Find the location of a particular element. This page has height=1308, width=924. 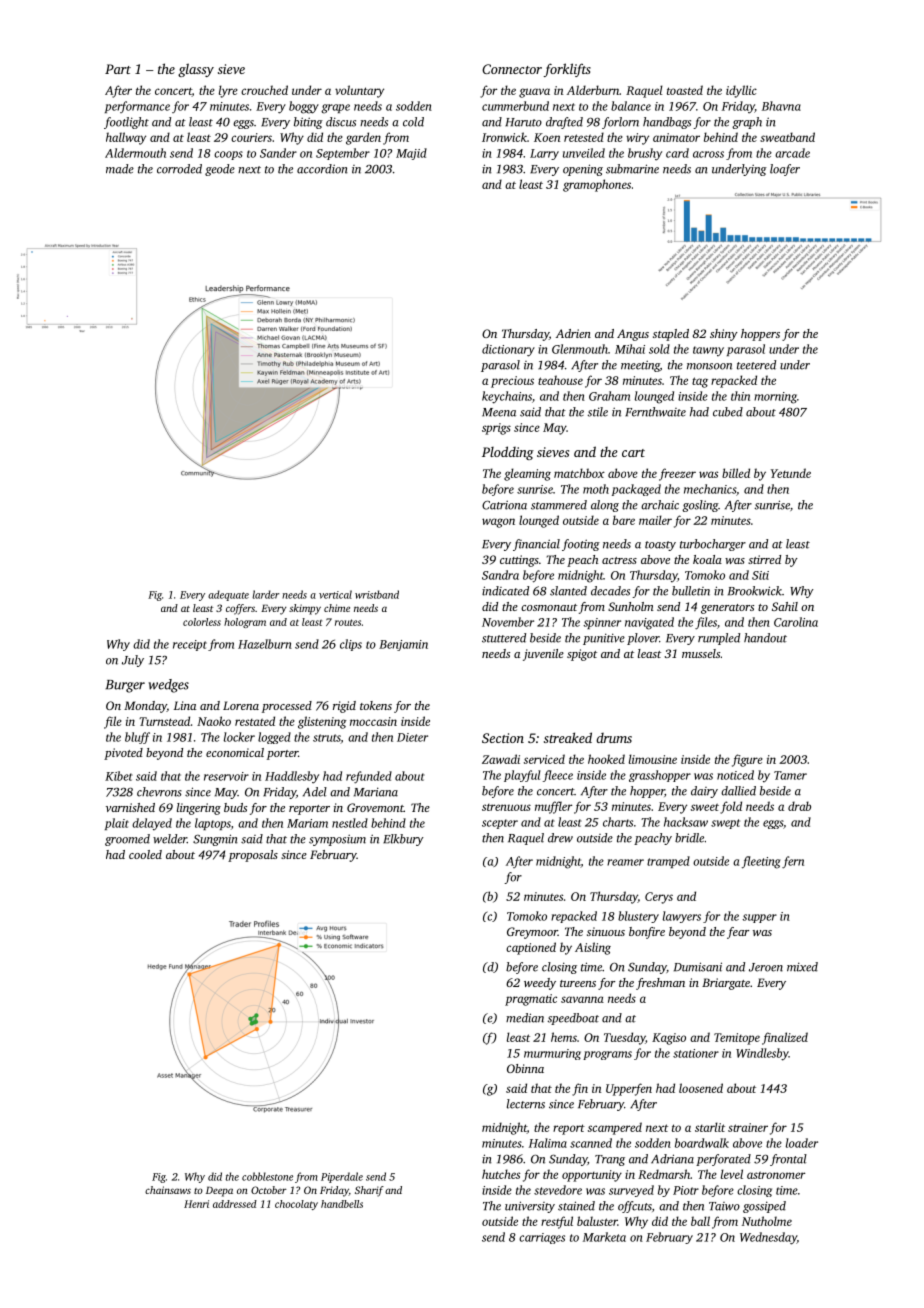

drab is located at coordinates (799, 806).
